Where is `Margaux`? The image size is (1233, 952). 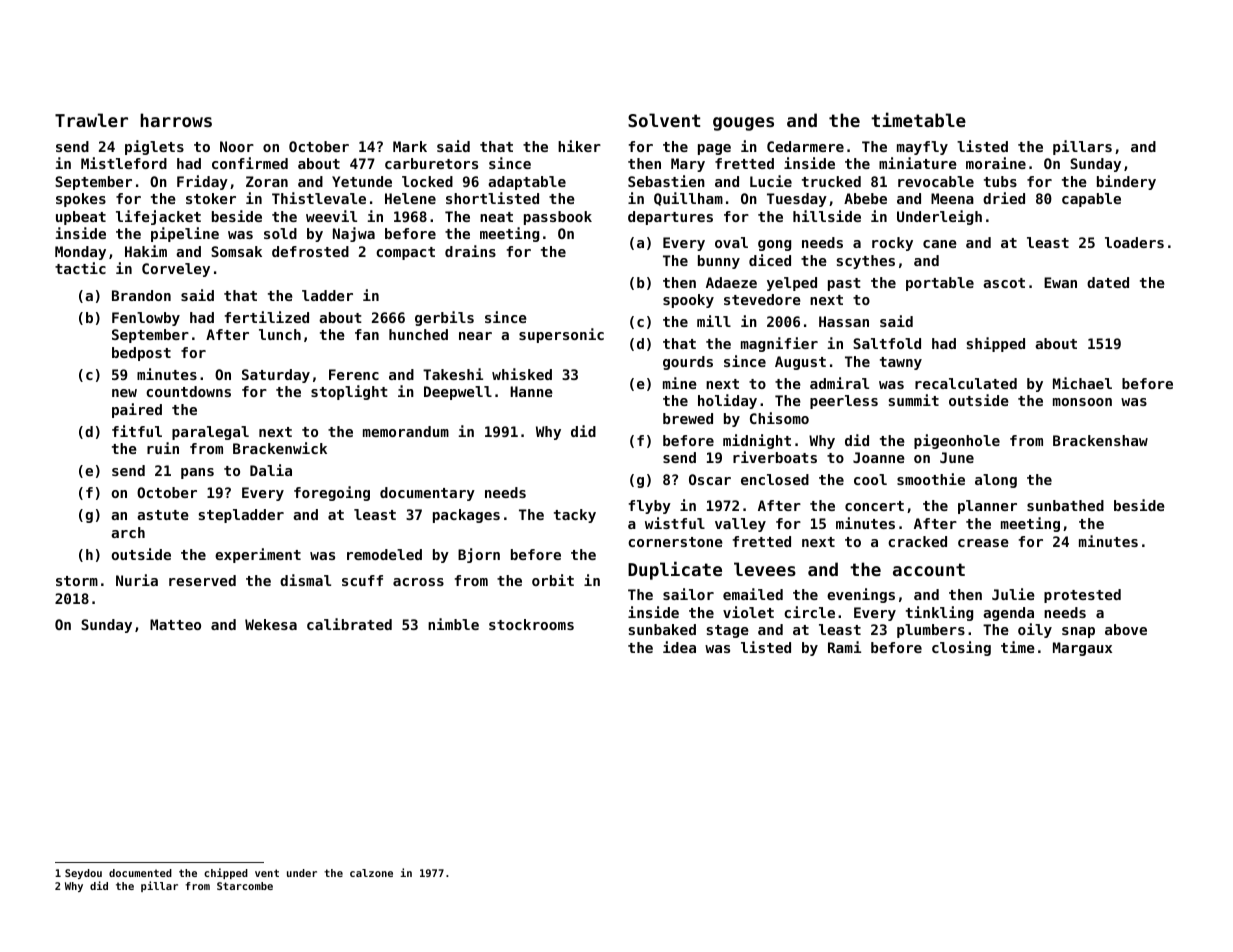
Margaux is located at coordinates (1082, 649).
